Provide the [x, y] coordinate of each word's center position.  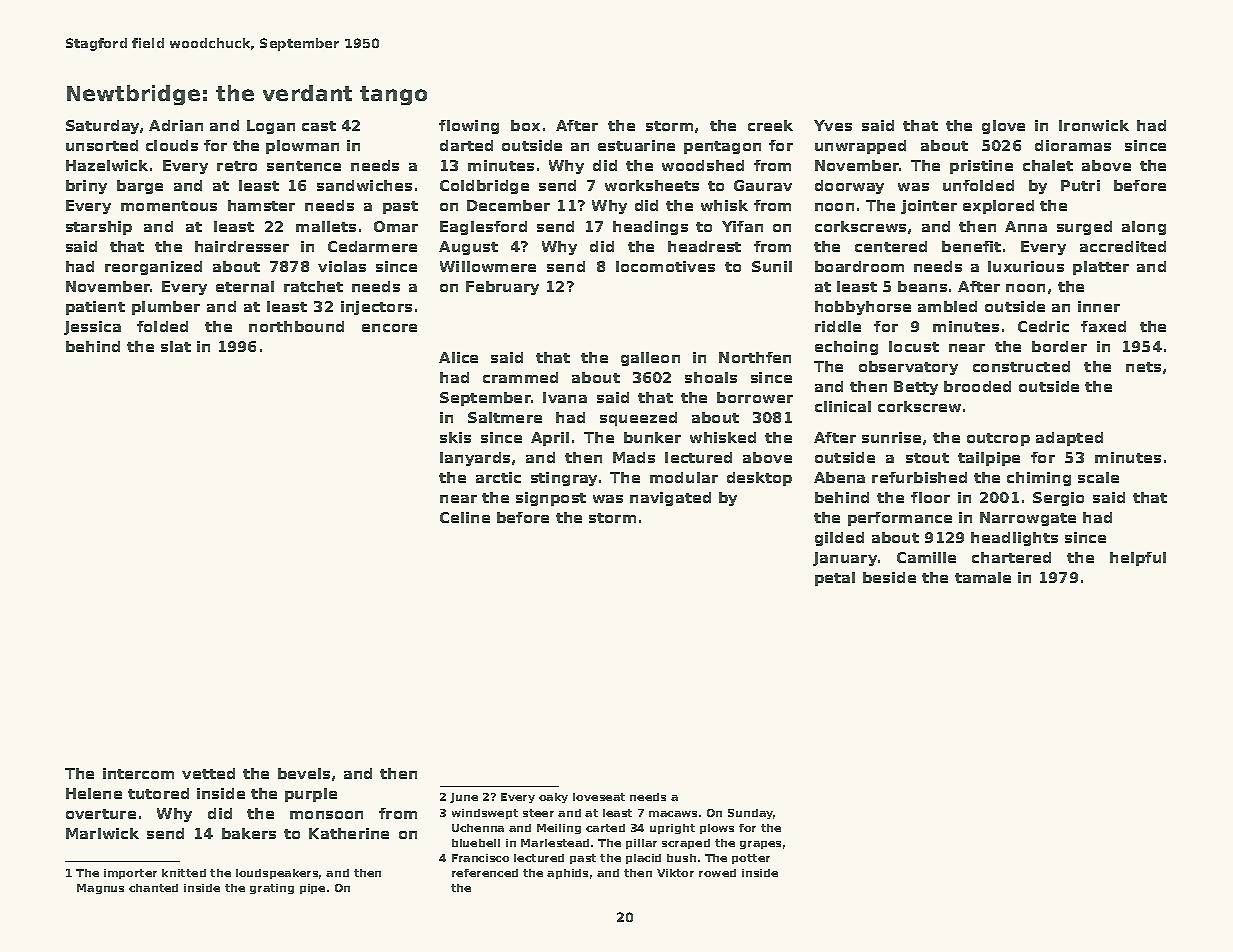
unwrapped [860, 147]
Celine [465, 517]
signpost [551, 499]
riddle [838, 326]
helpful [1138, 559]
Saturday [102, 127]
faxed [1103, 326]
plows [717, 829]
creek [770, 125]
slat [176, 346]
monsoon [326, 815]
